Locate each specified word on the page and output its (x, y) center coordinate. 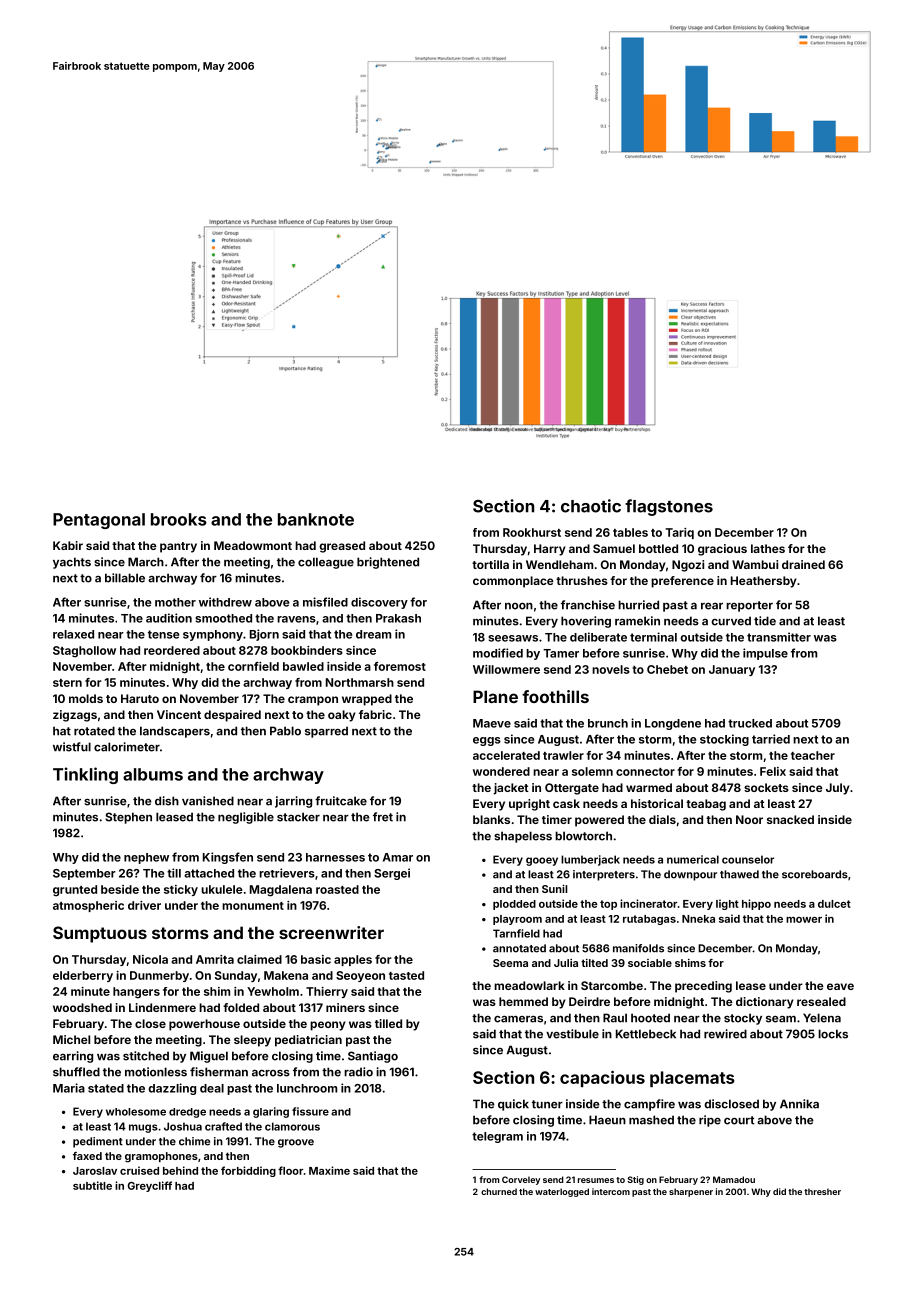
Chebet (667, 669)
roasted (337, 889)
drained (803, 564)
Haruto (140, 698)
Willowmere (506, 669)
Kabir (68, 545)
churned (499, 1191)
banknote (316, 519)
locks (833, 1034)
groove (296, 1143)
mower (804, 920)
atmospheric (88, 906)
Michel (71, 1039)
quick (513, 1105)
